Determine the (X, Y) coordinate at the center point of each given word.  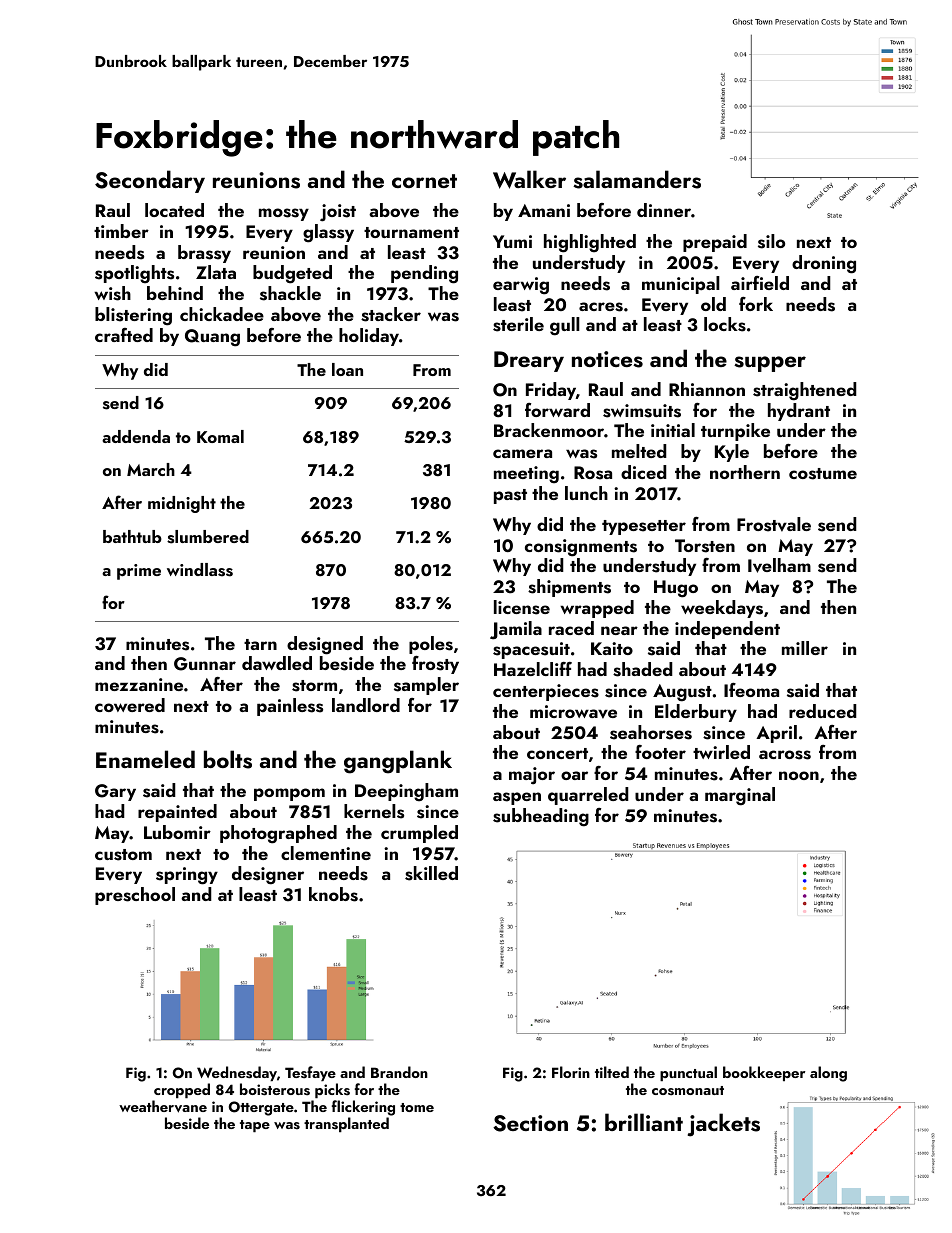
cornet (424, 181)
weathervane (163, 1106)
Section (530, 1123)
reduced (823, 711)
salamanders (637, 179)
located (174, 210)
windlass (200, 570)
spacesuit (531, 650)
